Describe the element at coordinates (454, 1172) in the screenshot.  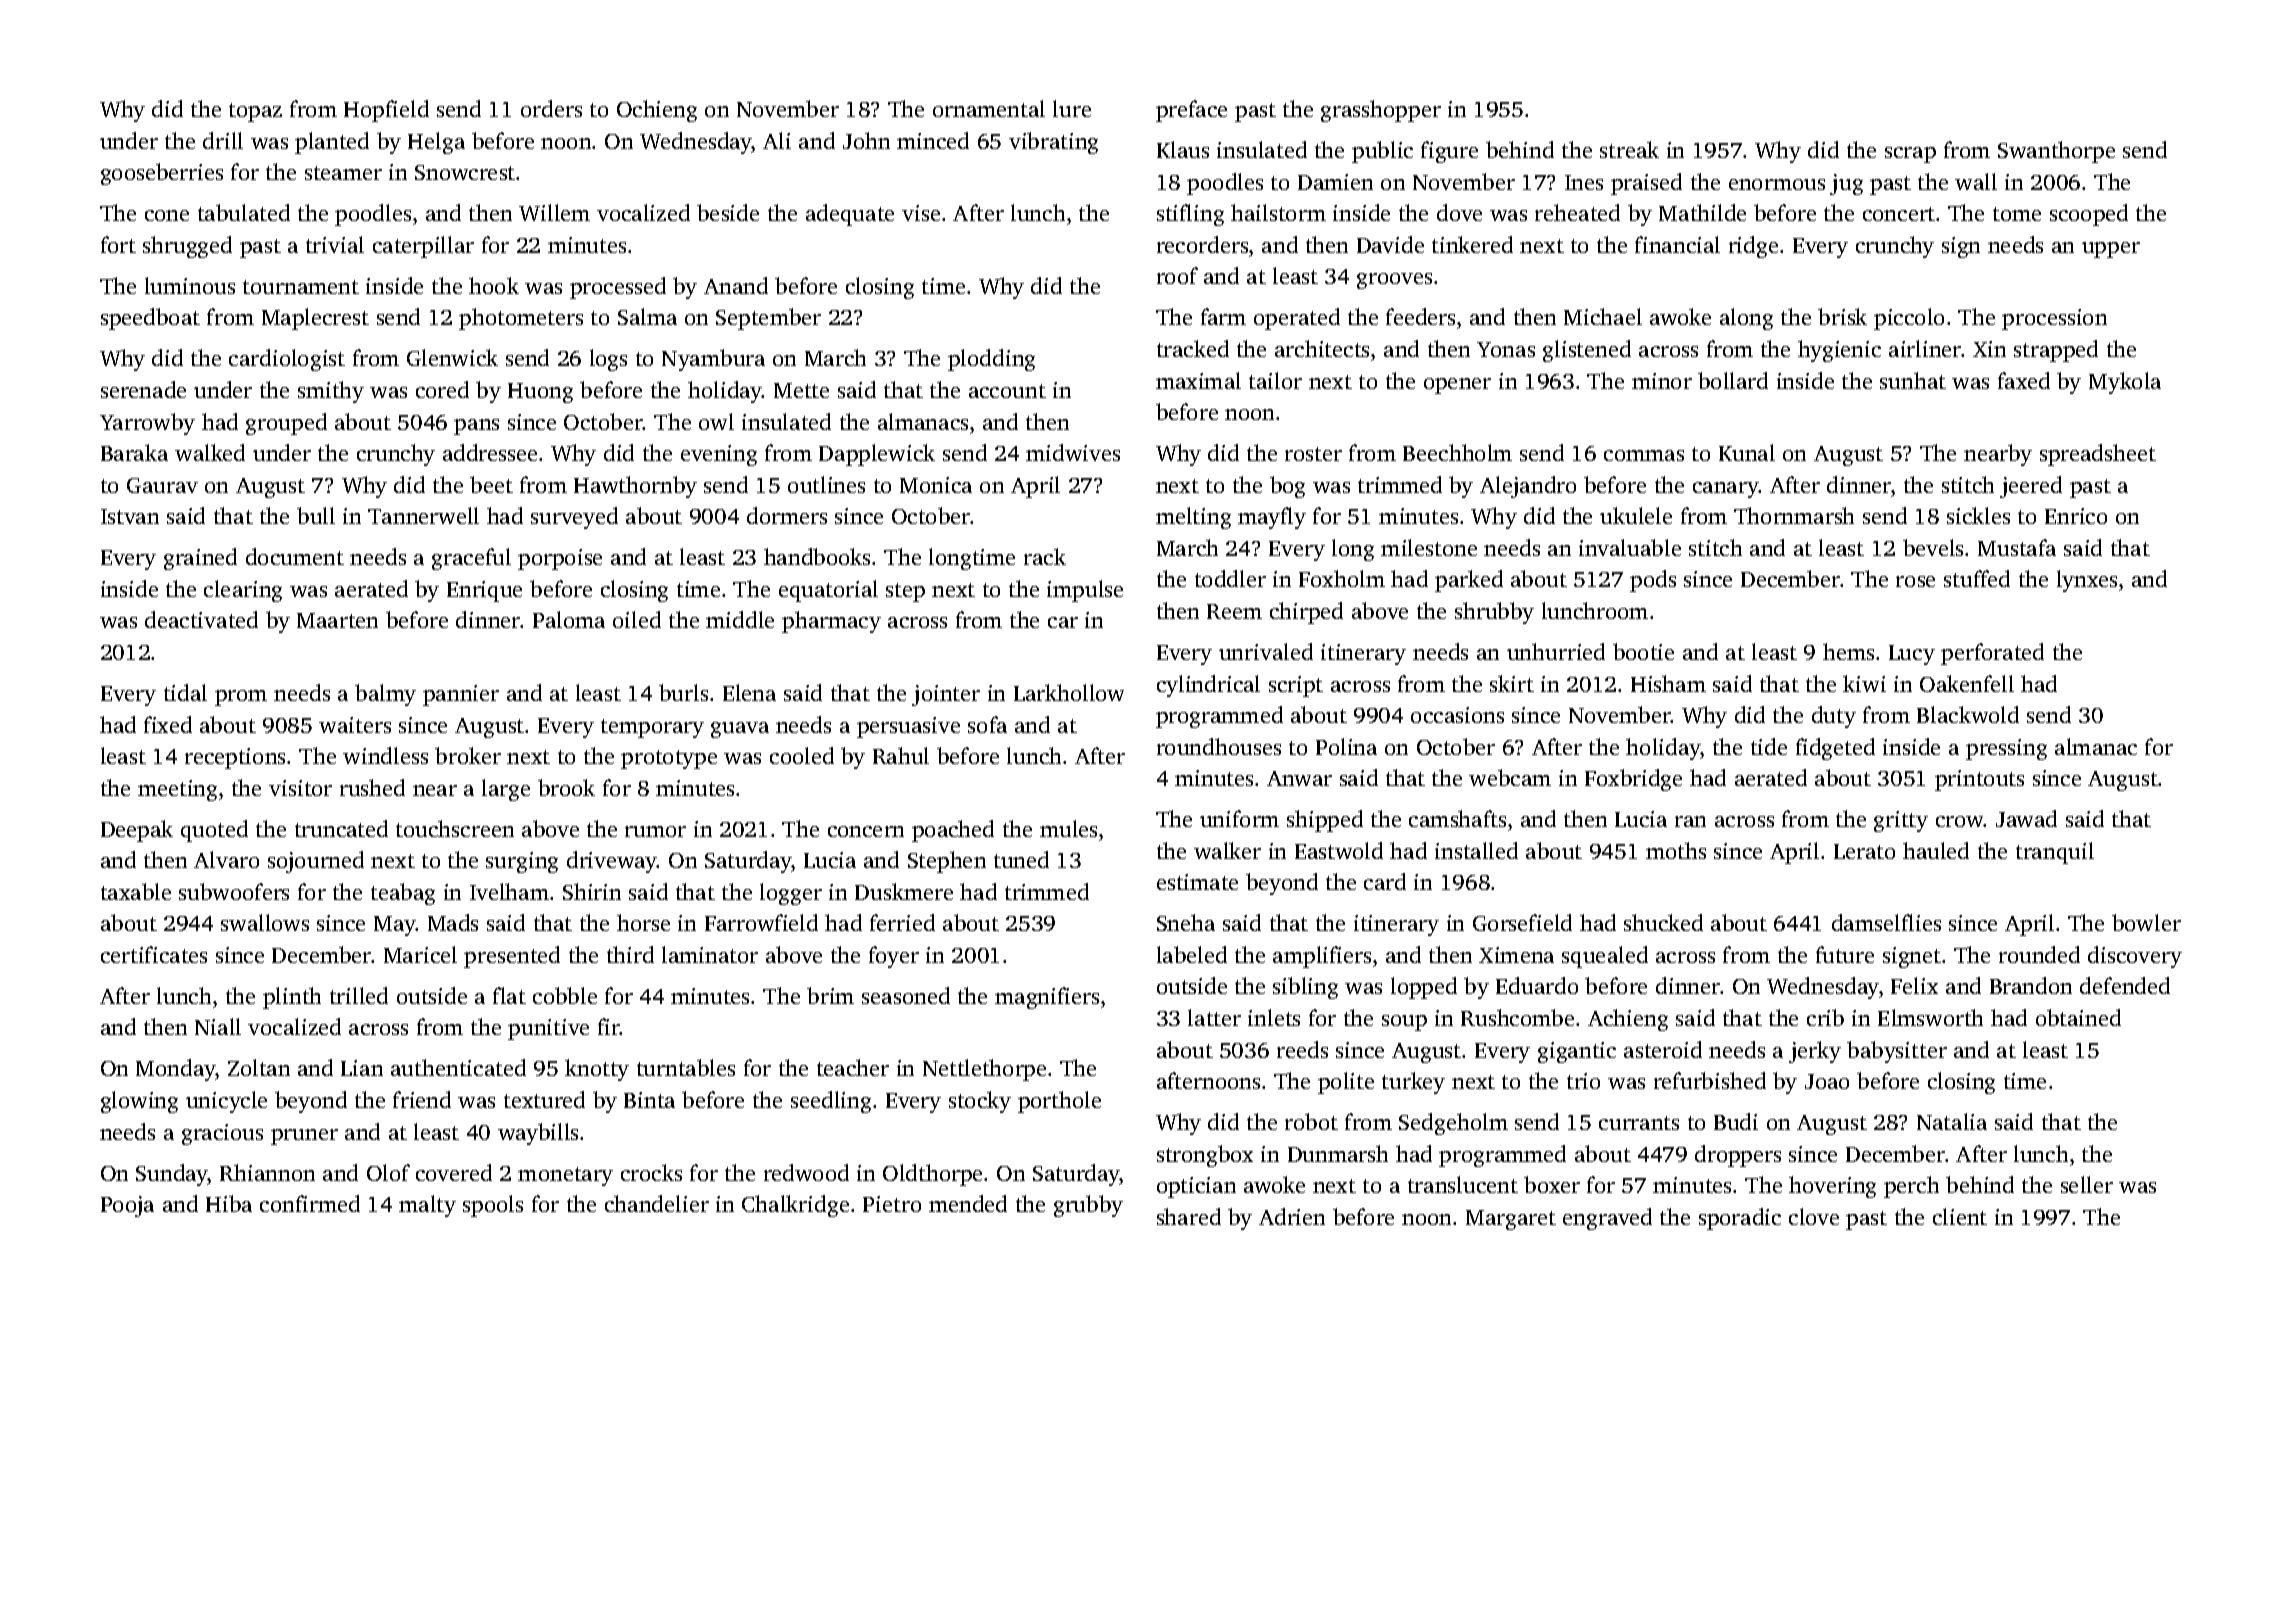
I see `covered` at that location.
